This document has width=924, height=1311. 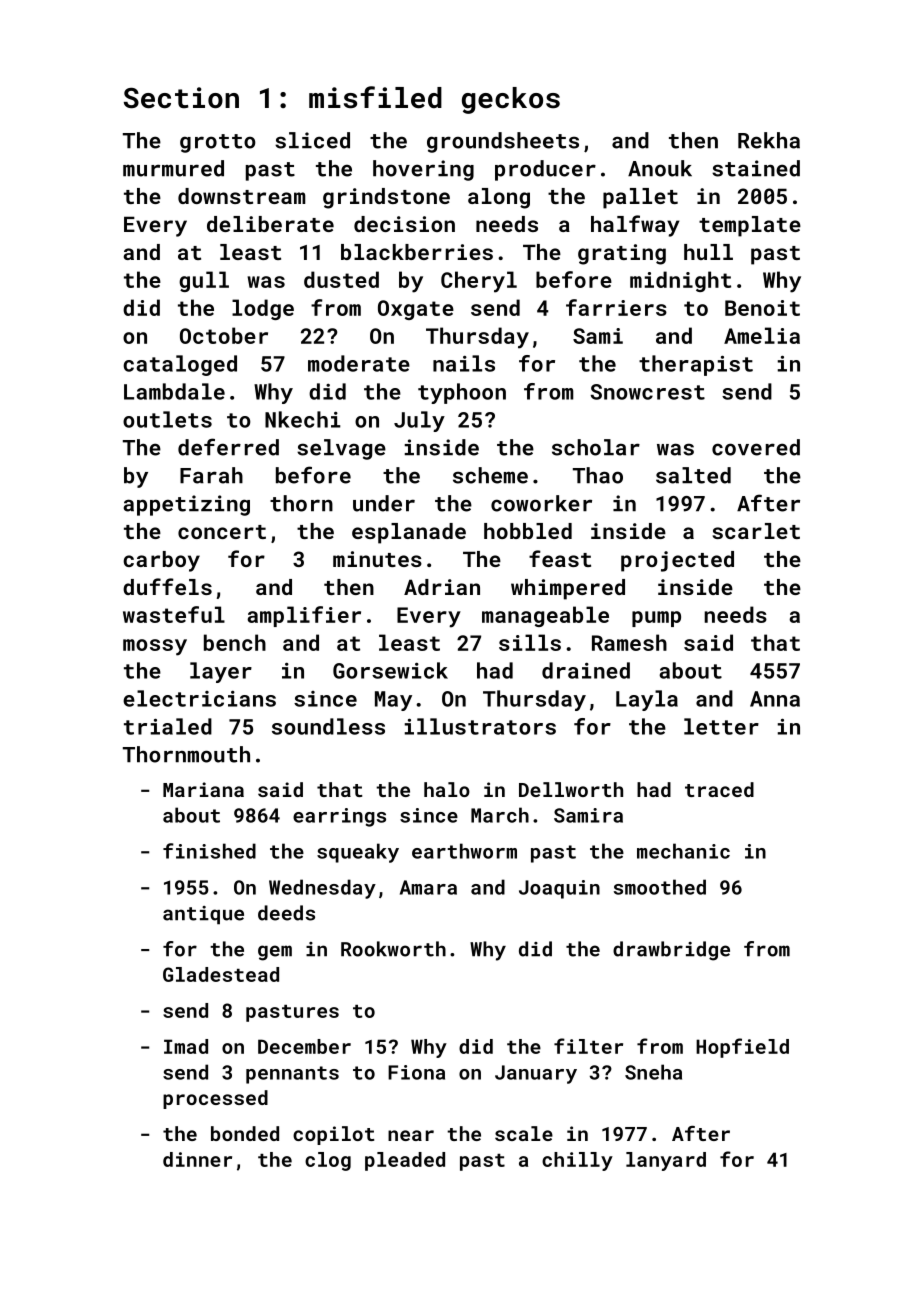 I want to click on Hopfield, so click(x=742, y=1048).
